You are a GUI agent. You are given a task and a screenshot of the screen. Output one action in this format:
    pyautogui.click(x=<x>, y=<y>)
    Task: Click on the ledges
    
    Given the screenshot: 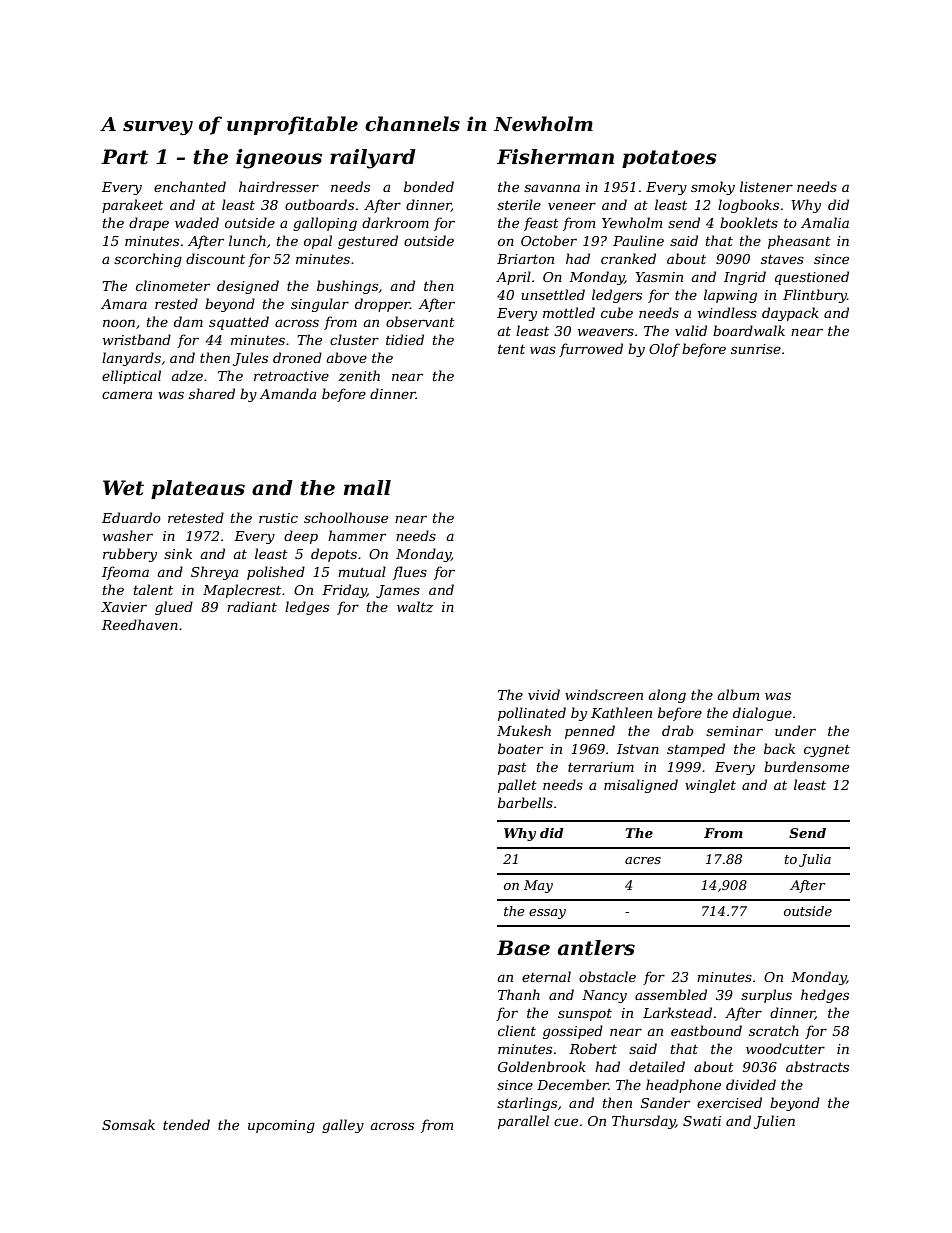 What is the action you would take?
    pyautogui.click(x=307, y=608)
